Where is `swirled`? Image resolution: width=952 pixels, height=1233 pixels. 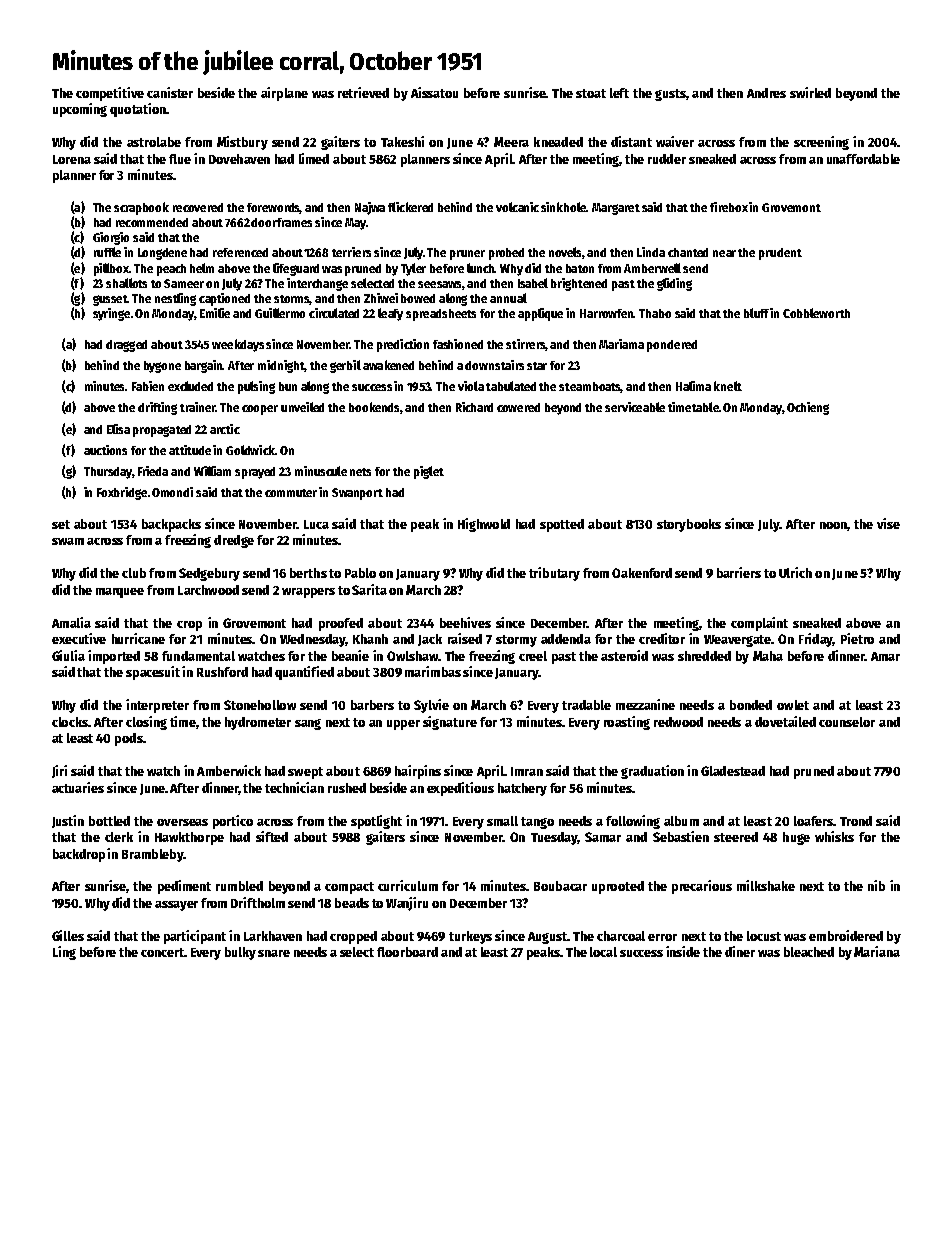
swirled is located at coordinates (810, 92).
